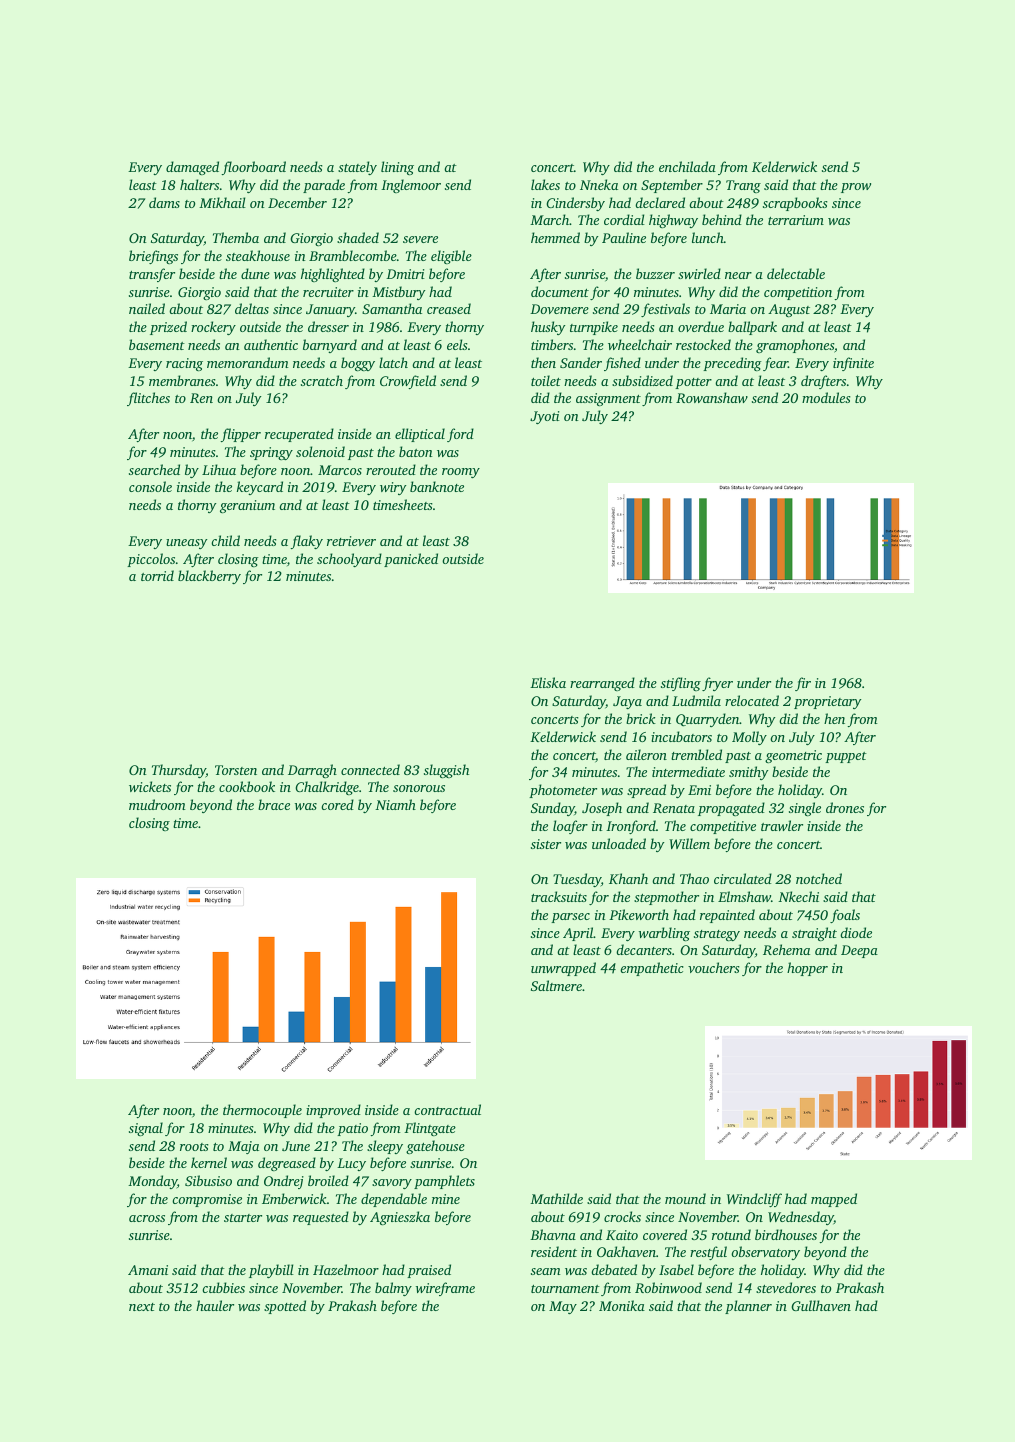  Describe the element at coordinates (262, 1111) in the image. I see `thermocouple` at that location.
